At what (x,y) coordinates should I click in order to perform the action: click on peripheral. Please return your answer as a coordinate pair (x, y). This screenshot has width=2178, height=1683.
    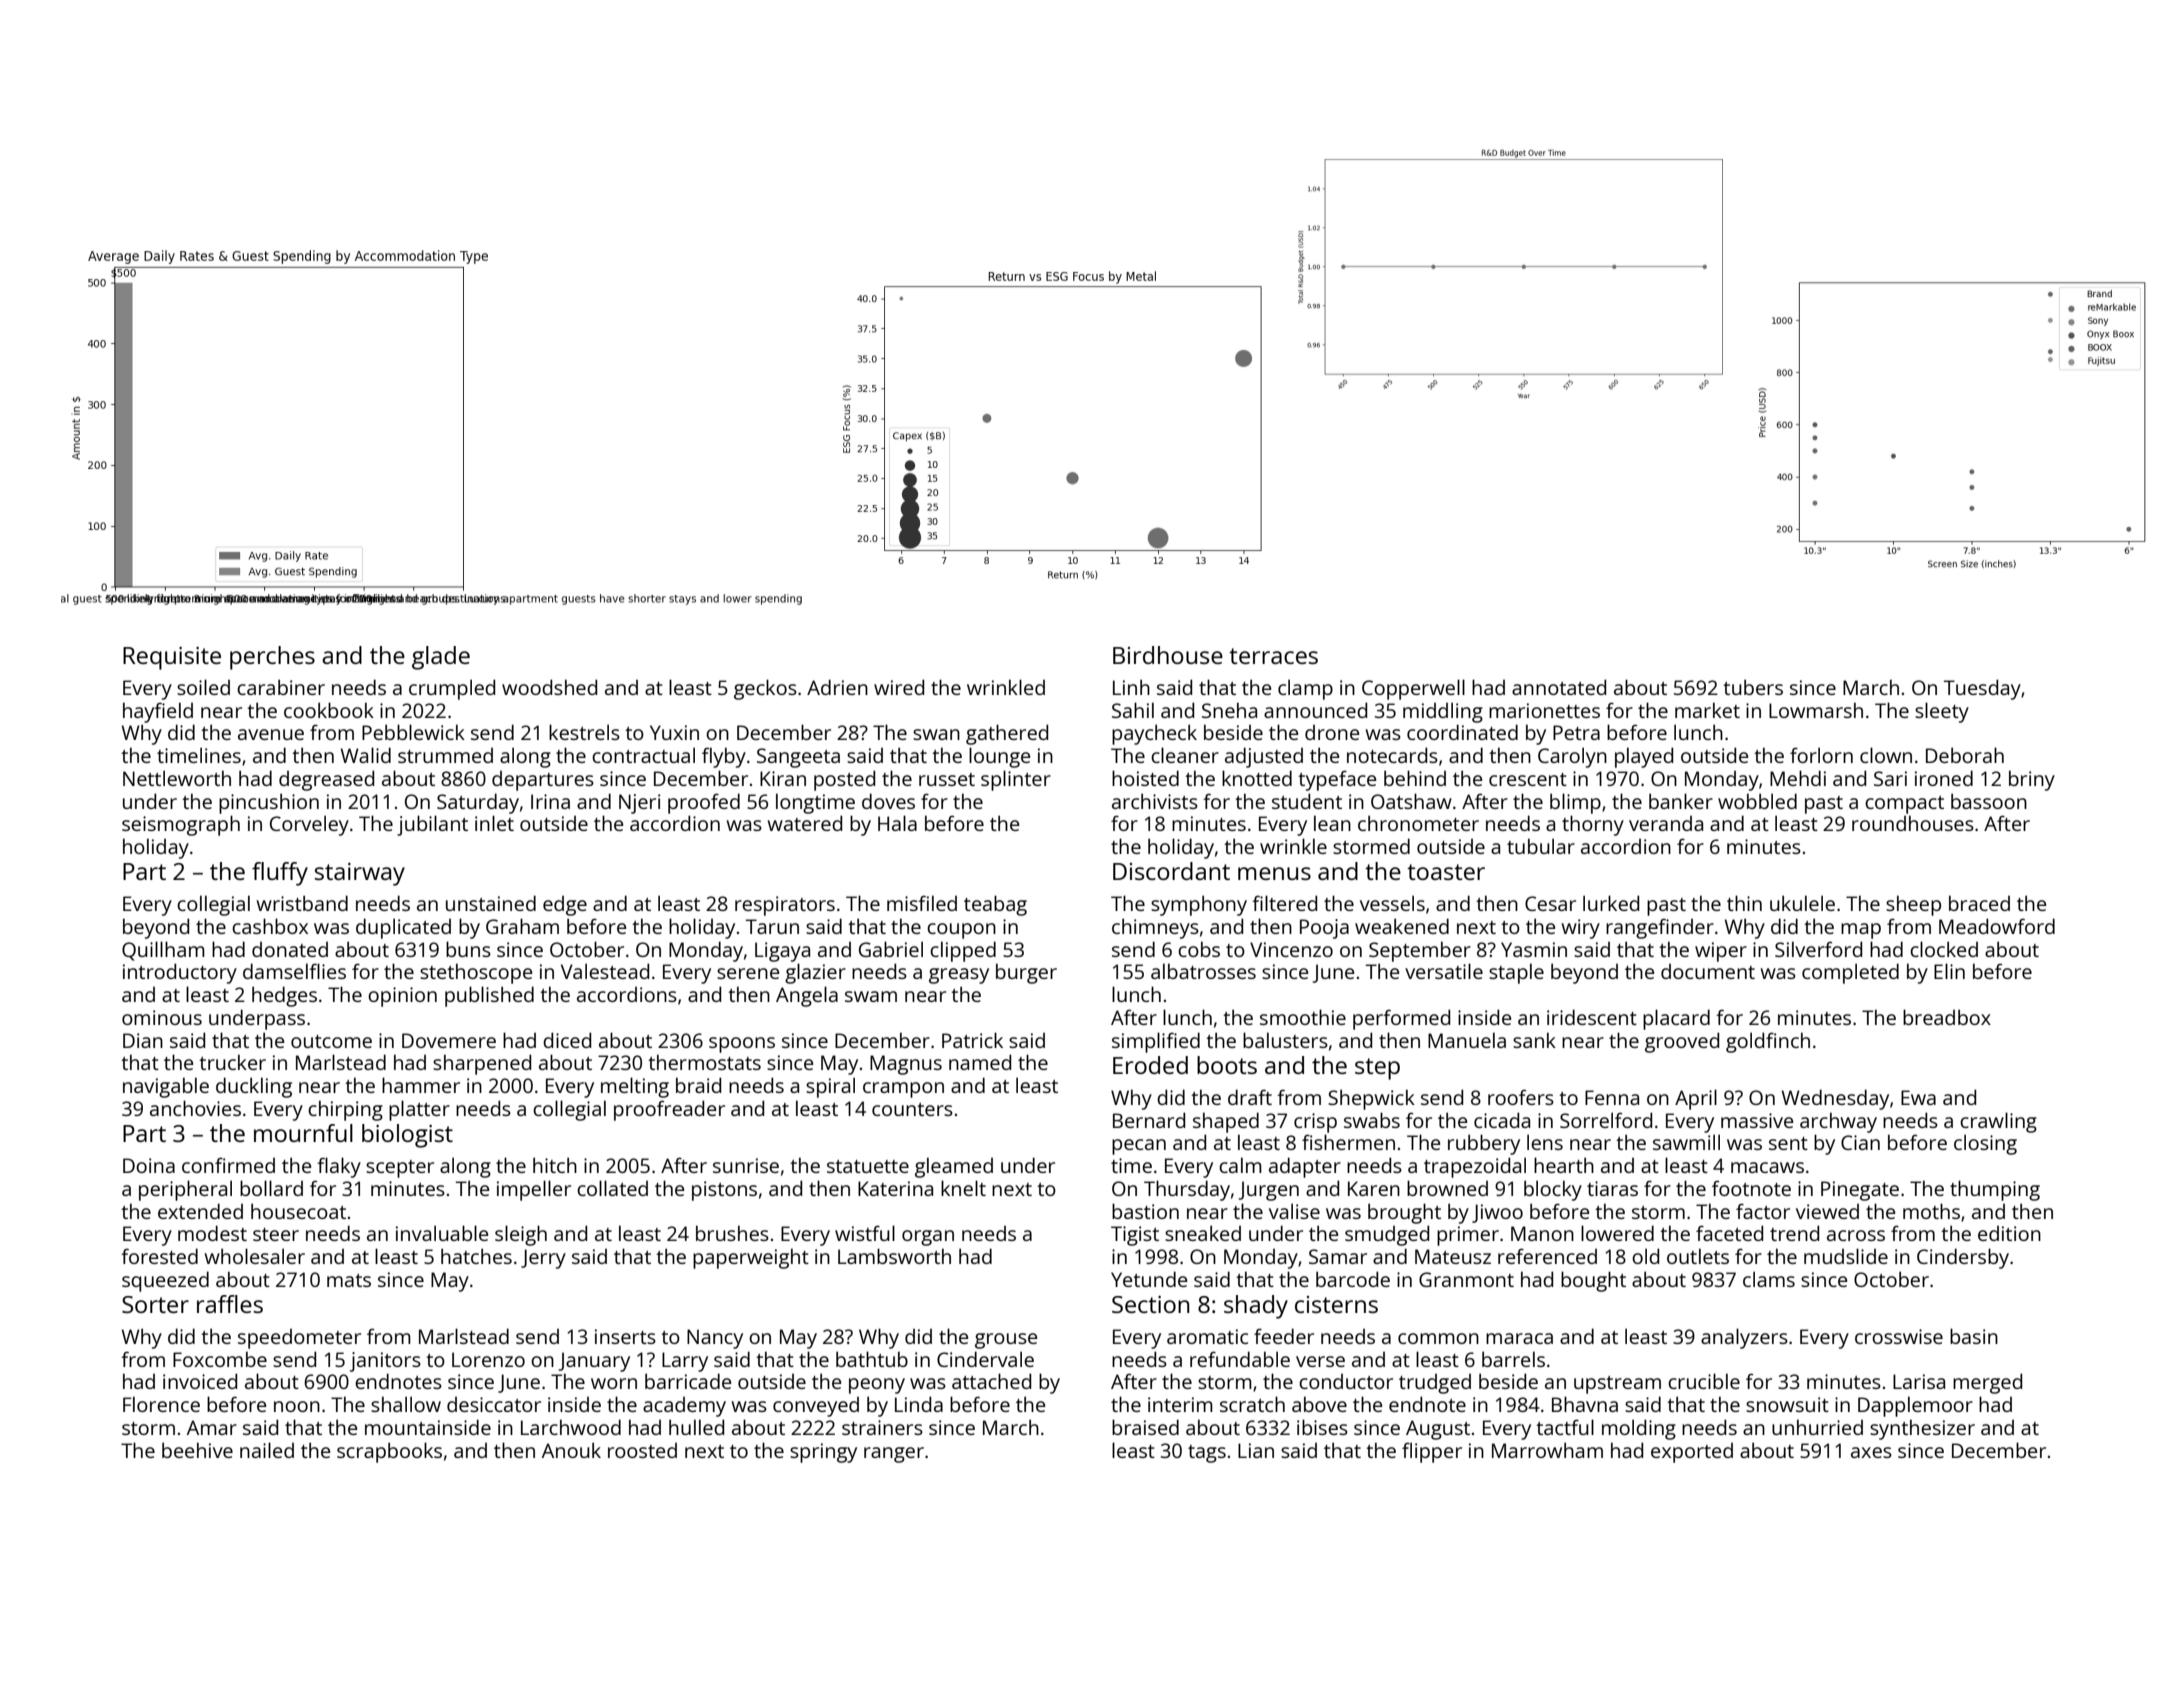
    Looking at the image, I should click on (185, 1190).
